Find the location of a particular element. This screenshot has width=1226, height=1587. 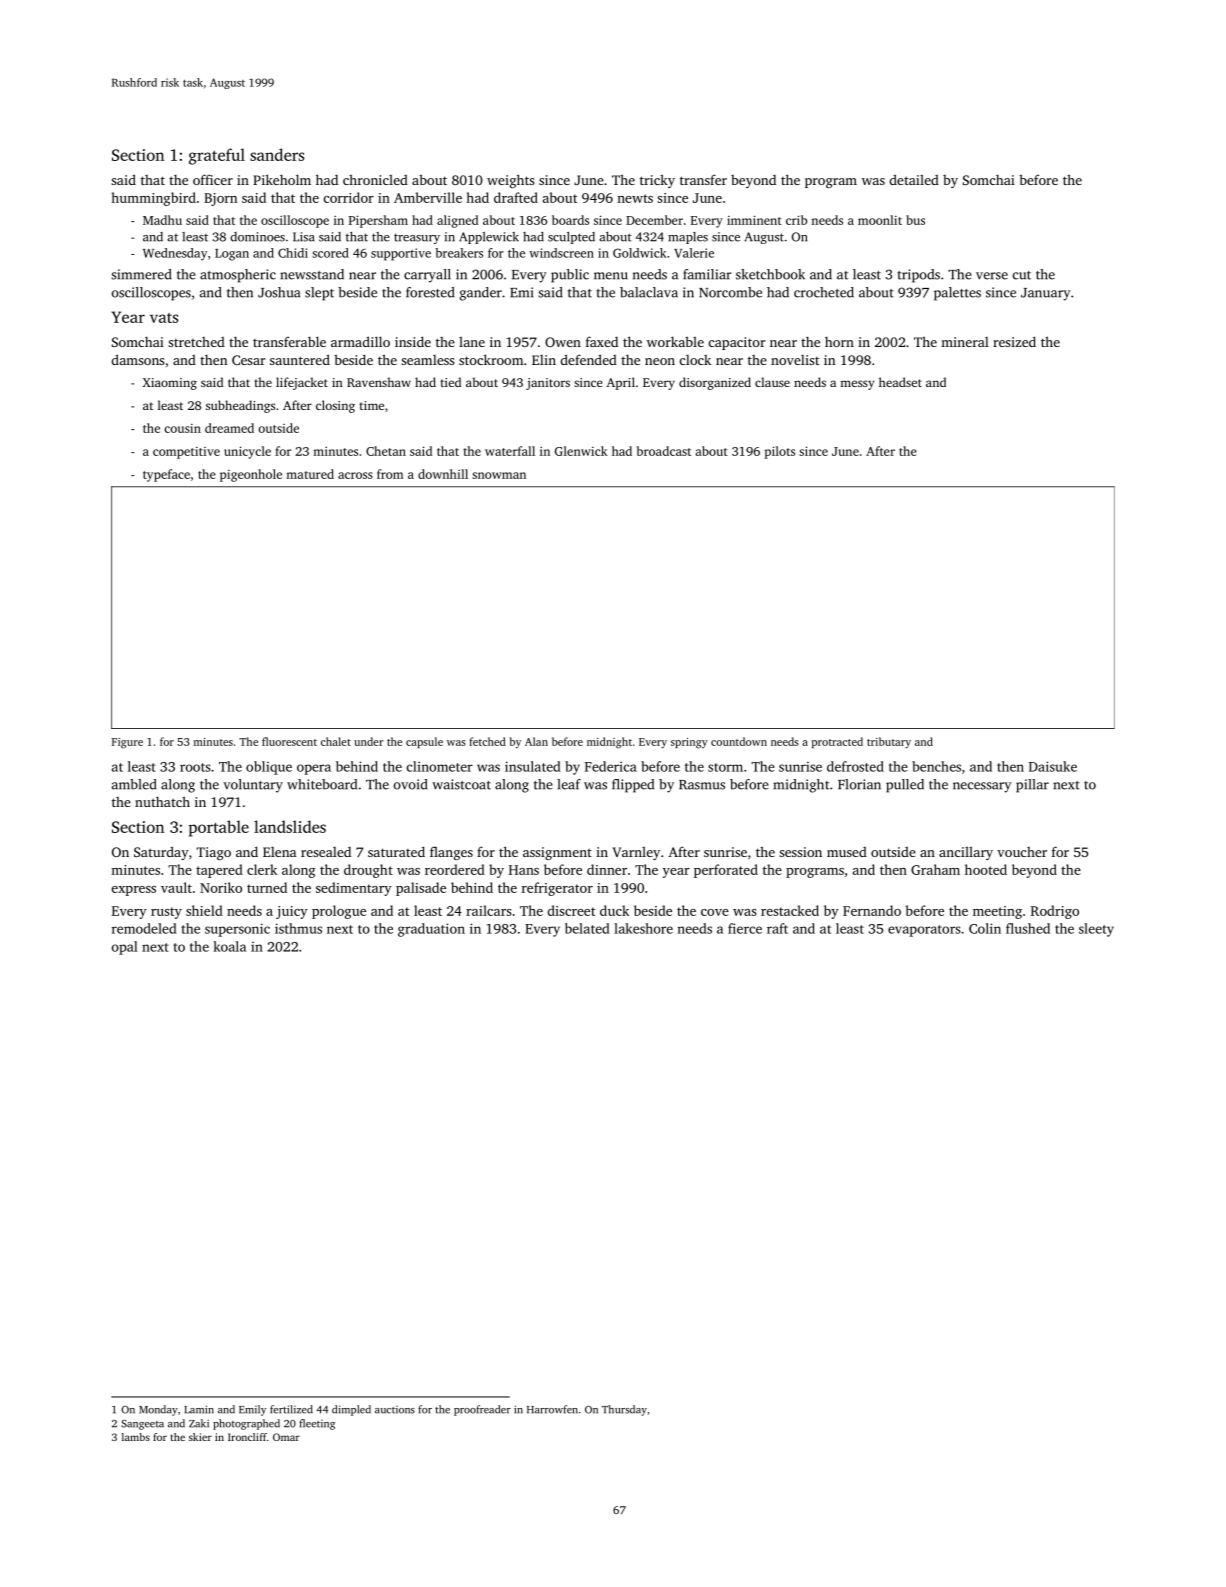

Saturday is located at coordinates (161, 853).
